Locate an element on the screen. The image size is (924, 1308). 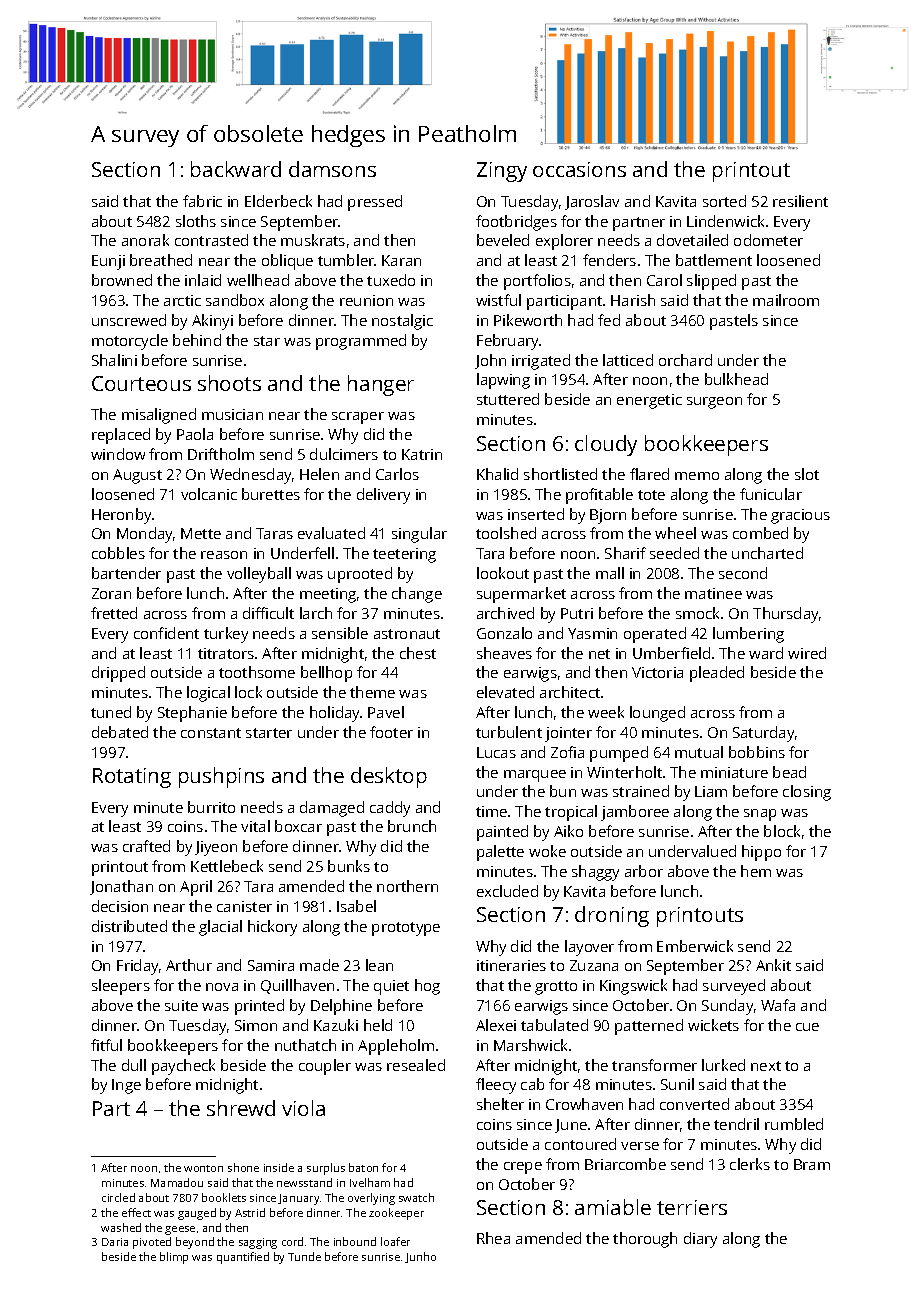
diary is located at coordinates (700, 1240).
